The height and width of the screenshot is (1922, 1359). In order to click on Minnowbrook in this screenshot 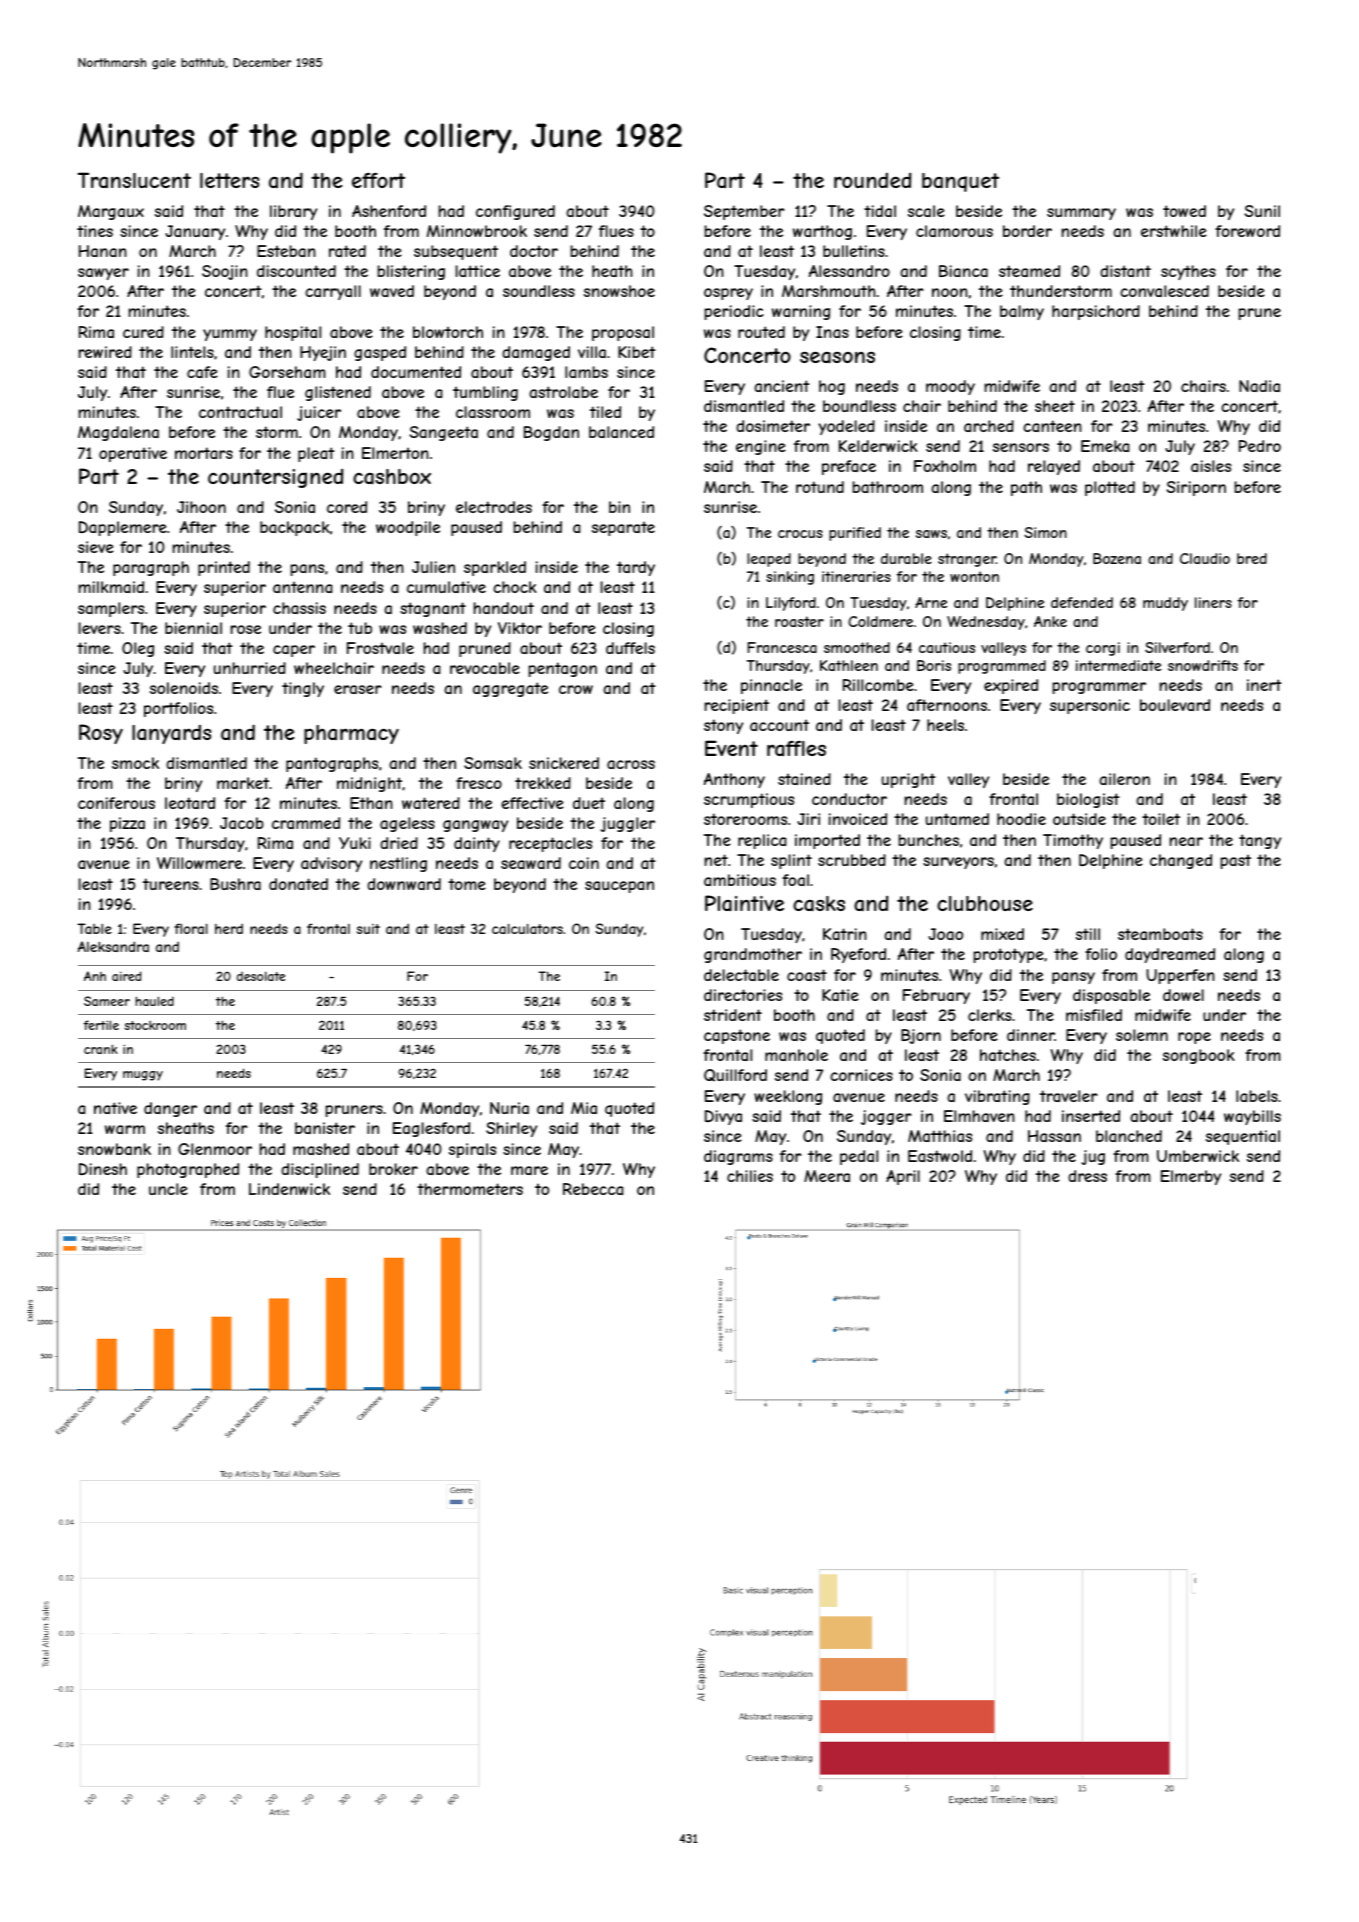, I will do `click(477, 231)`.
